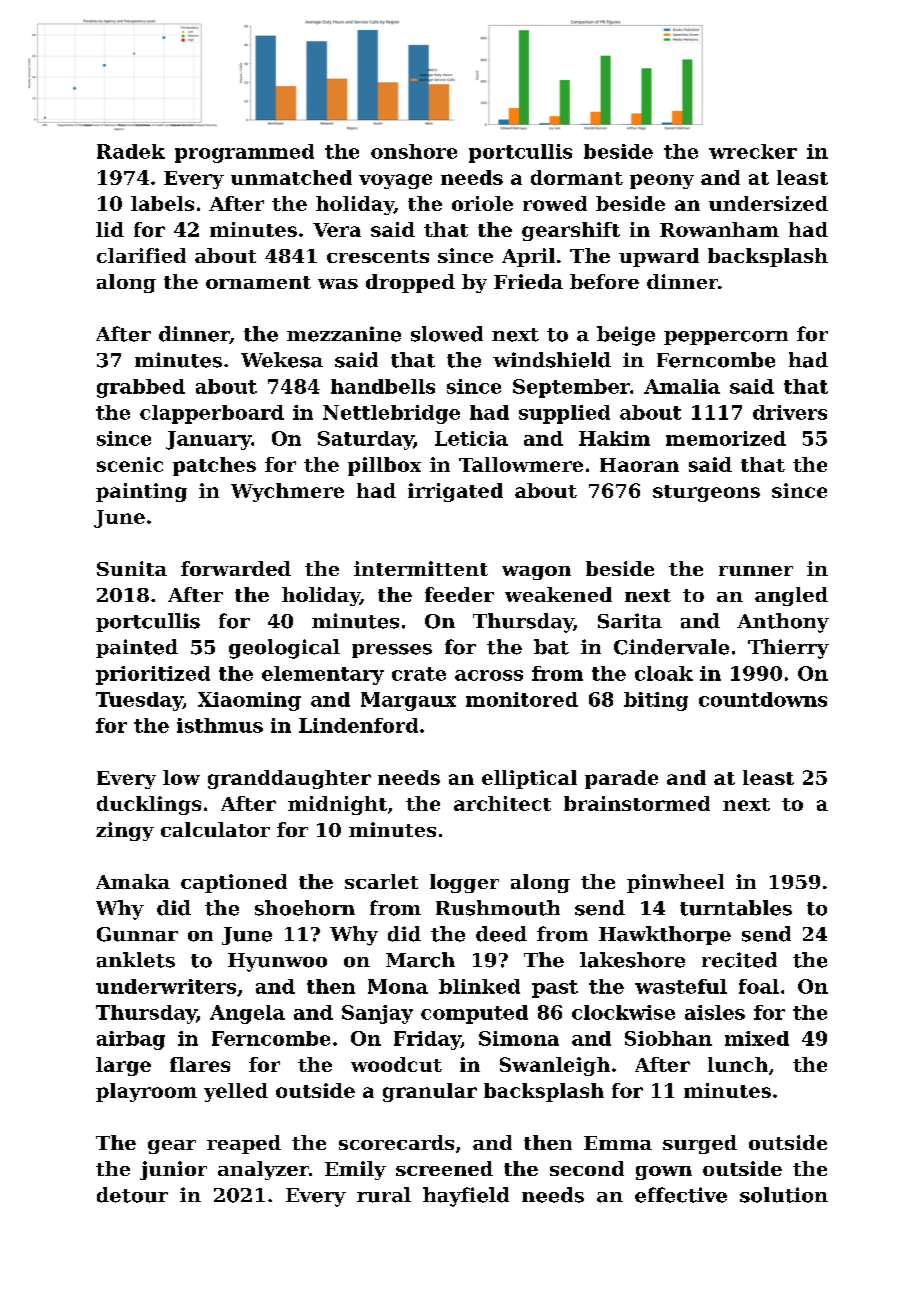 Image resolution: width=924 pixels, height=1314 pixels. I want to click on memorized, so click(726, 438).
